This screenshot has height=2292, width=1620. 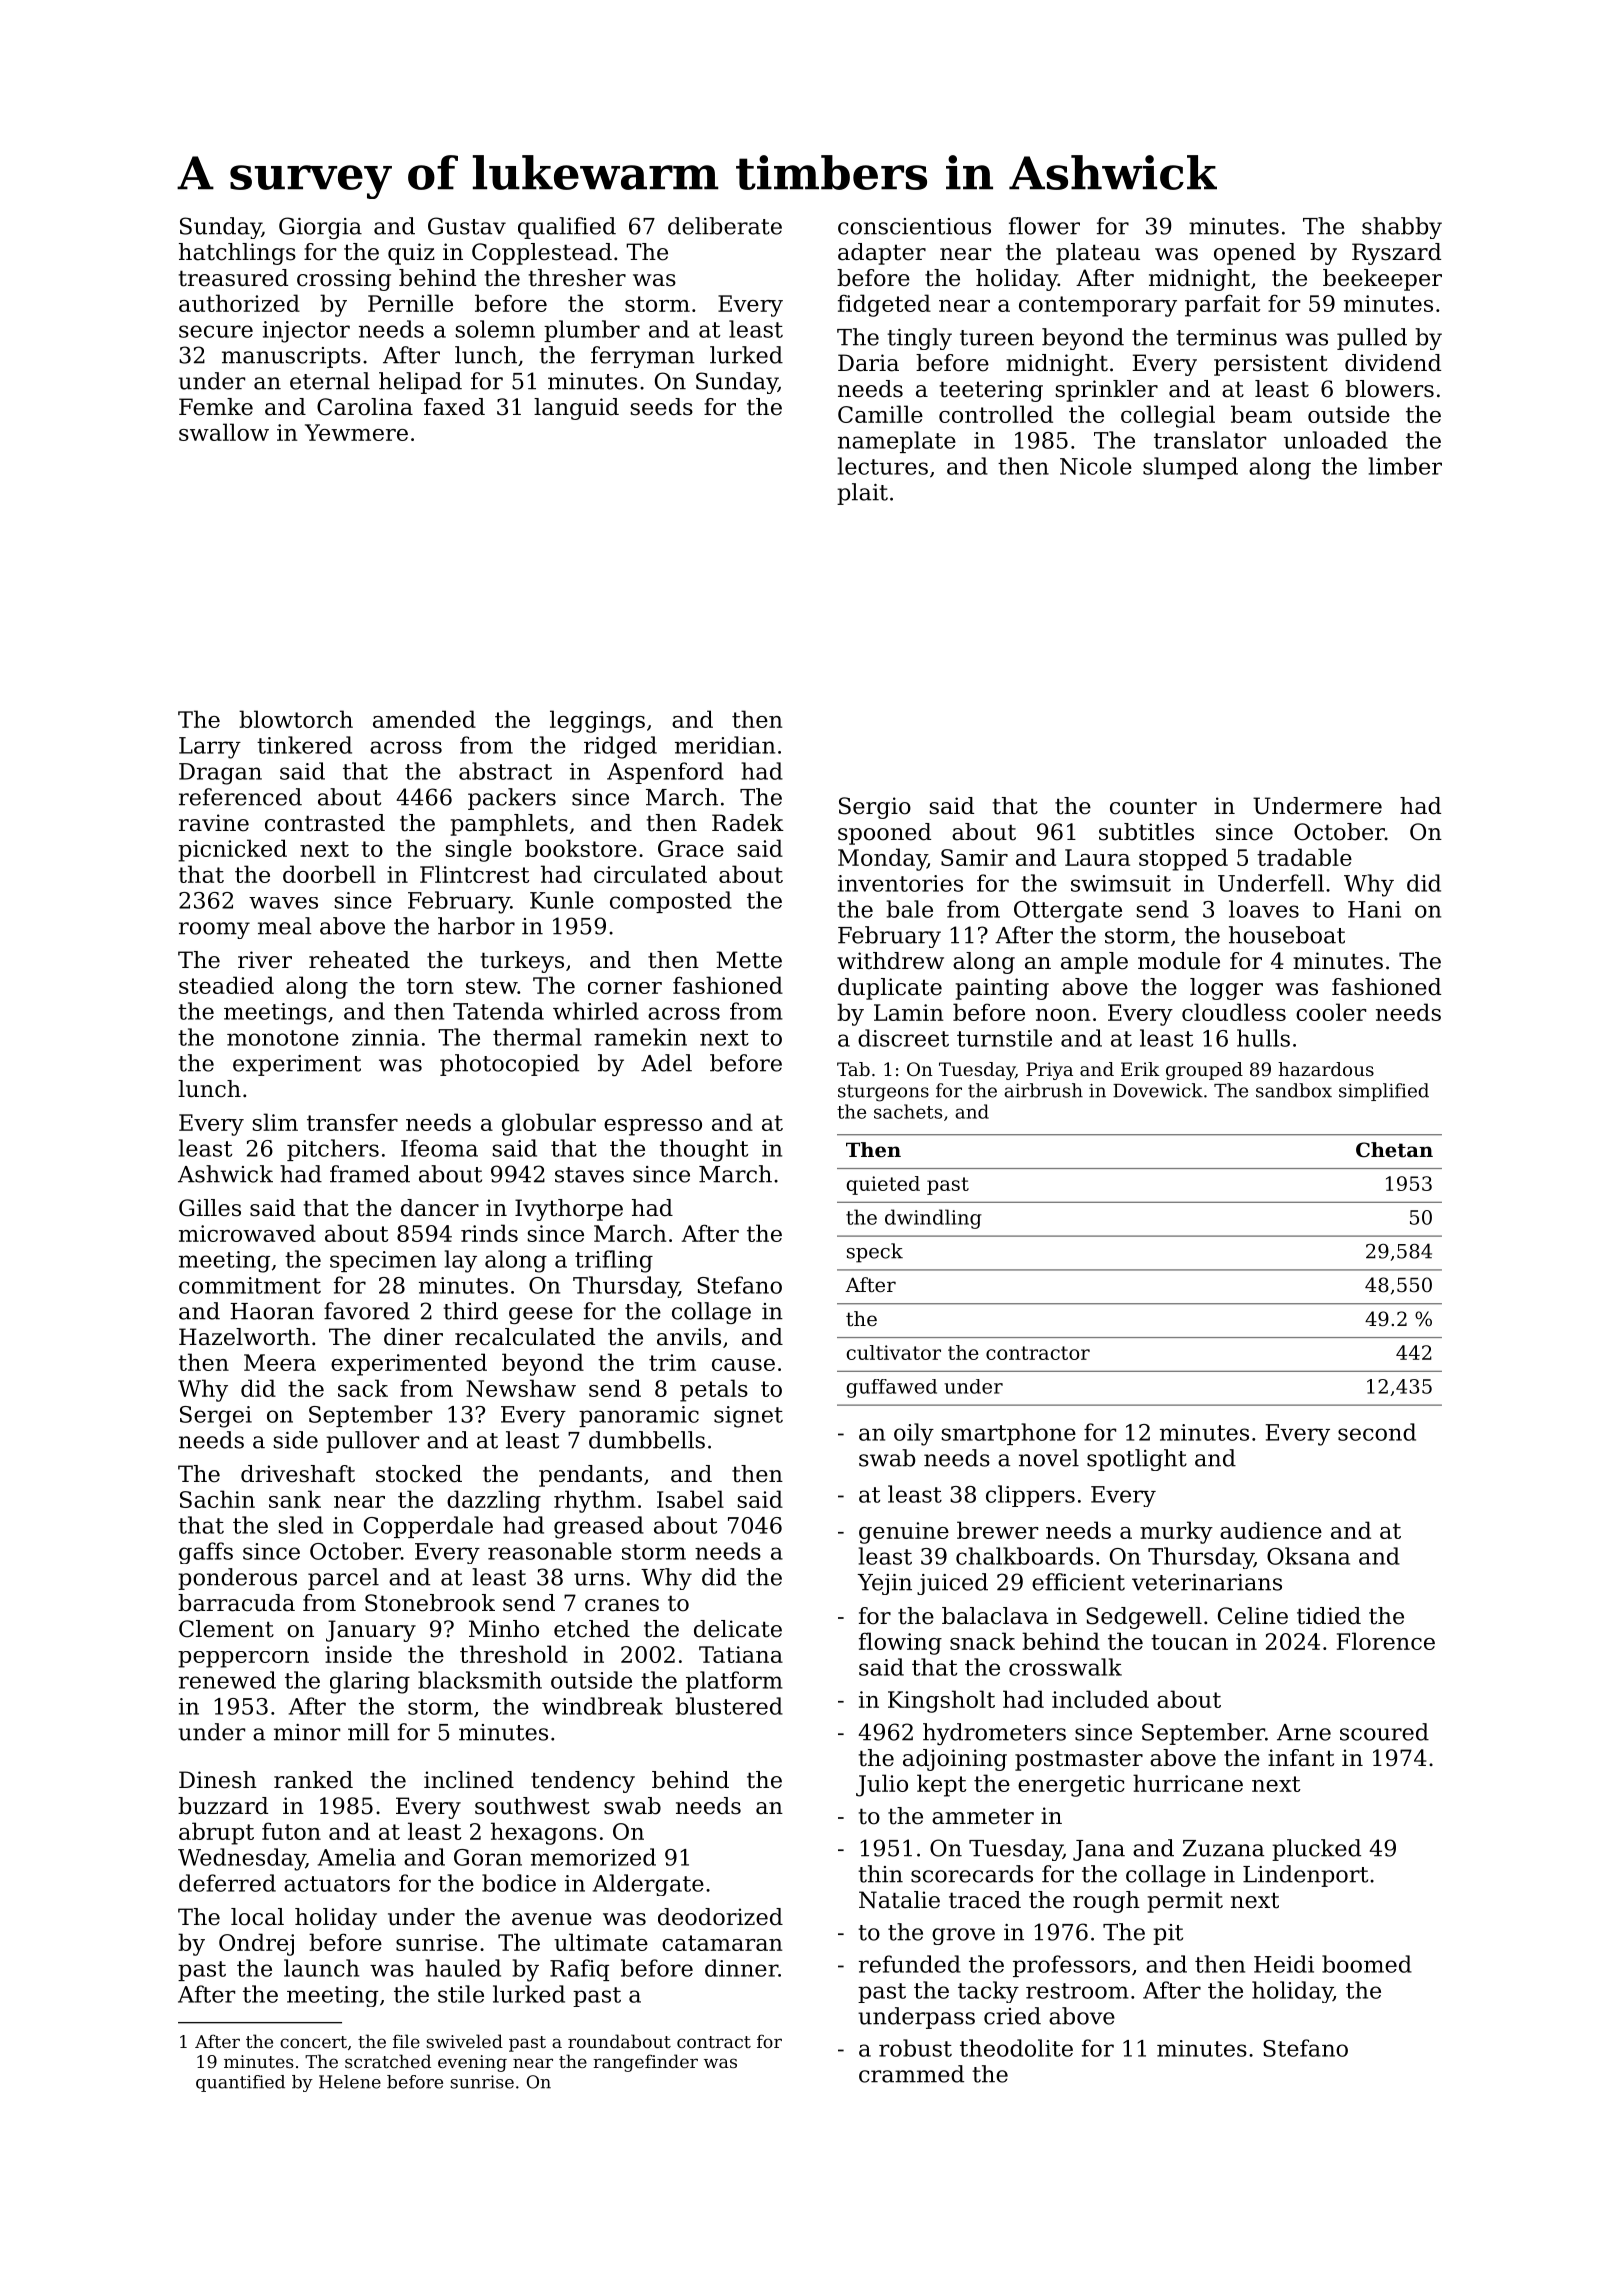 What do you see at coordinates (1016, 2048) in the screenshot?
I see `theodolite` at bounding box center [1016, 2048].
